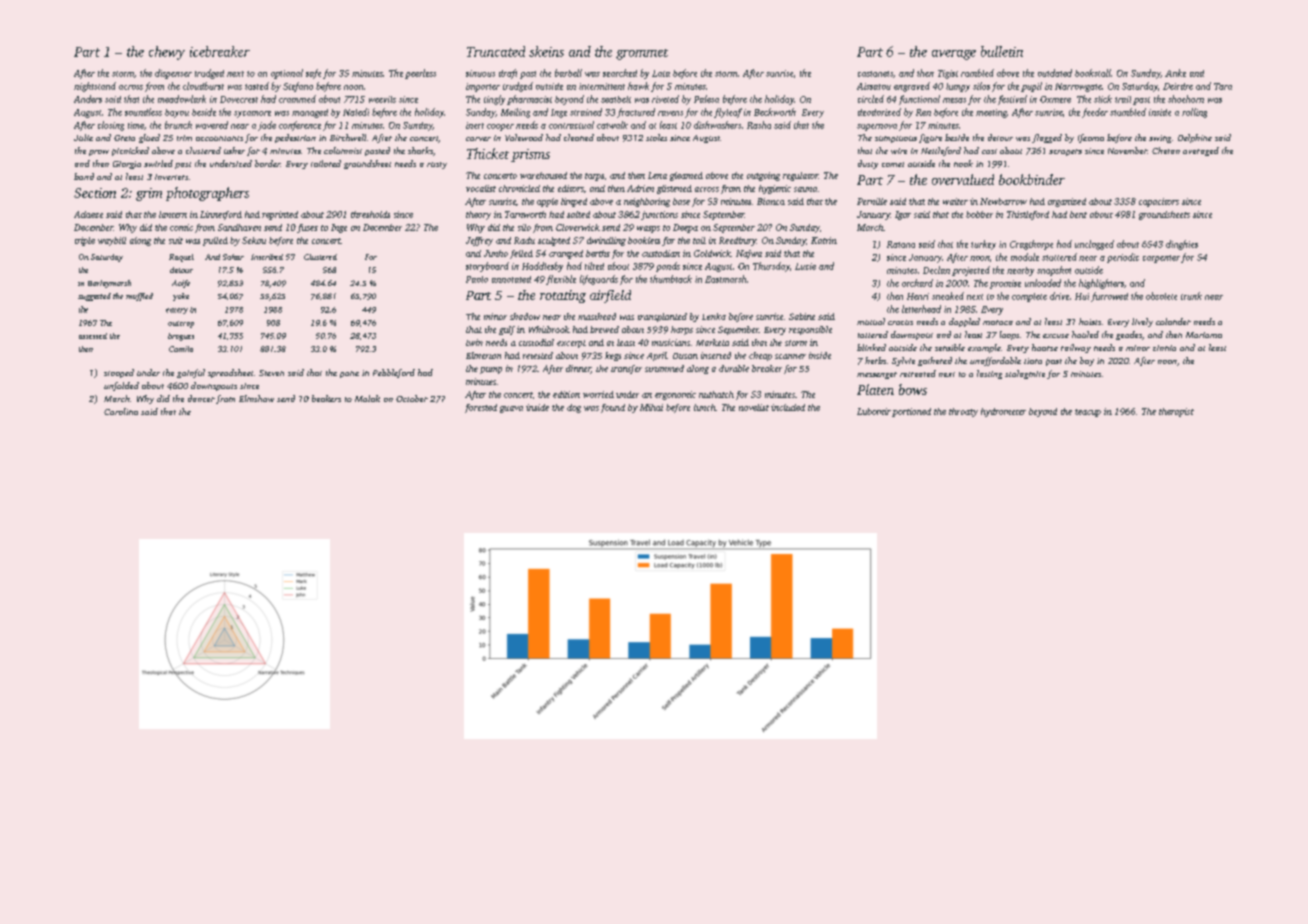  I want to click on Igor, so click(903, 215).
